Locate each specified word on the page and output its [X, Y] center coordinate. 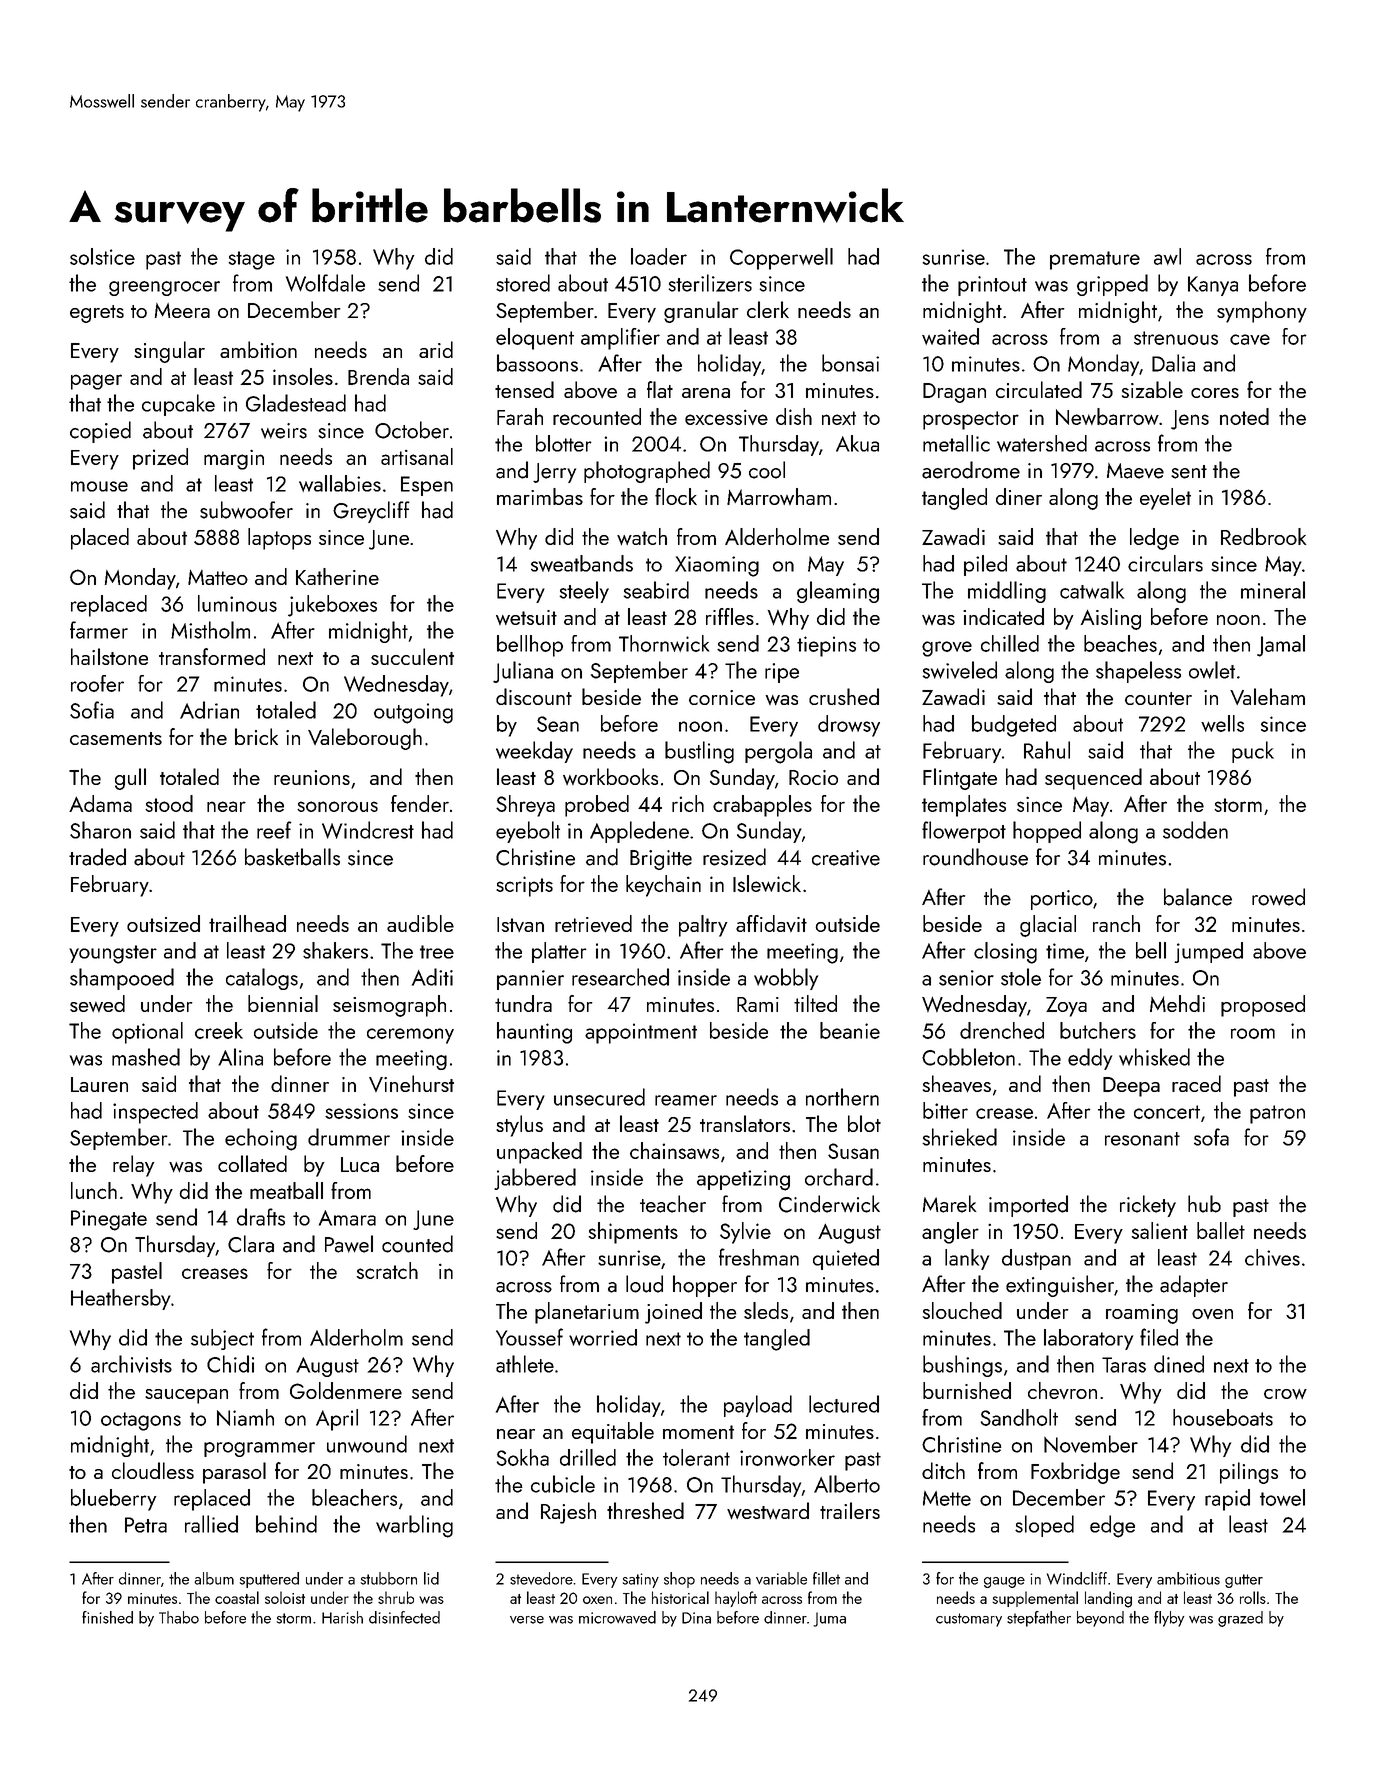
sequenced [1093, 779]
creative [846, 858]
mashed [146, 1057]
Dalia [1173, 363]
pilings [1249, 1473]
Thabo [179, 1617]
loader [659, 256]
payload [758, 1406]
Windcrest [368, 830]
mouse [99, 486]
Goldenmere [346, 1390]
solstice [102, 256]
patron [1277, 1114]
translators [745, 1123]
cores [1215, 393]
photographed [647, 472]
